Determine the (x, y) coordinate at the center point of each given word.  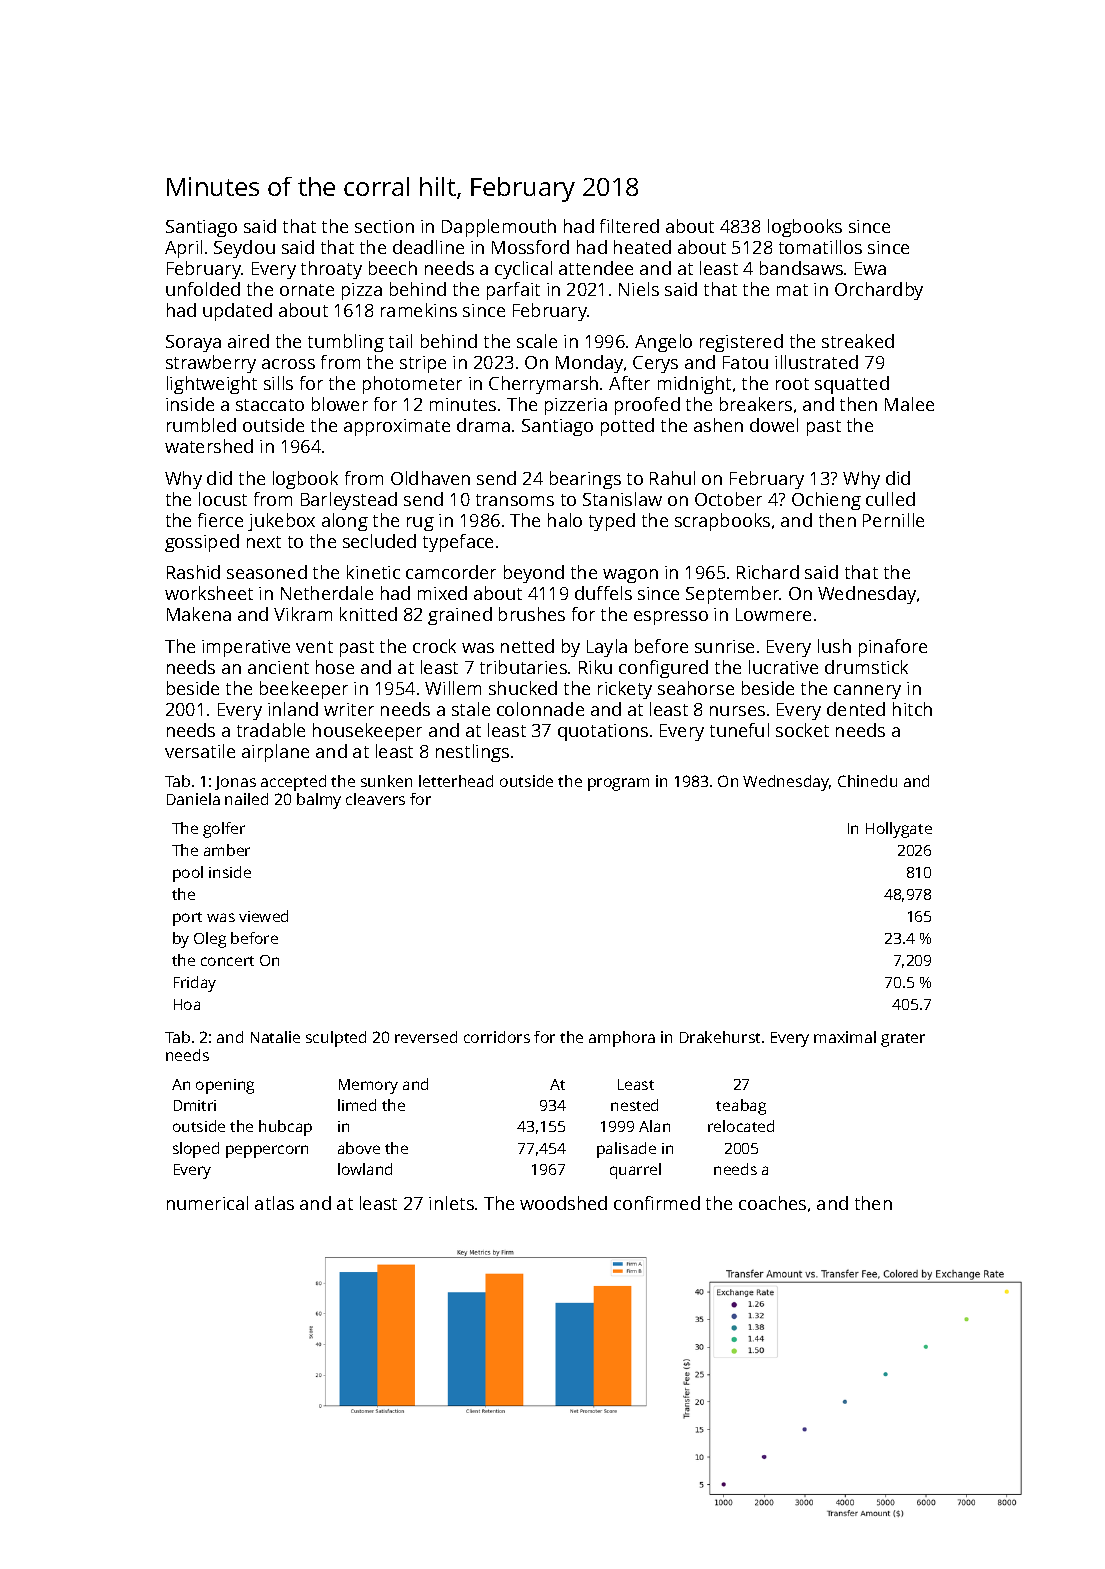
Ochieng (826, 501)
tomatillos (820, 247)
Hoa (187, 1004)
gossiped (202, 543)
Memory (368, 1086)
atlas (274, 1203)
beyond (534, 574)
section (384, 226)
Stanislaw (622, 499)
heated (642, 247)
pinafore (893, 648)
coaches (772, 1203)
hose (335, 667)
